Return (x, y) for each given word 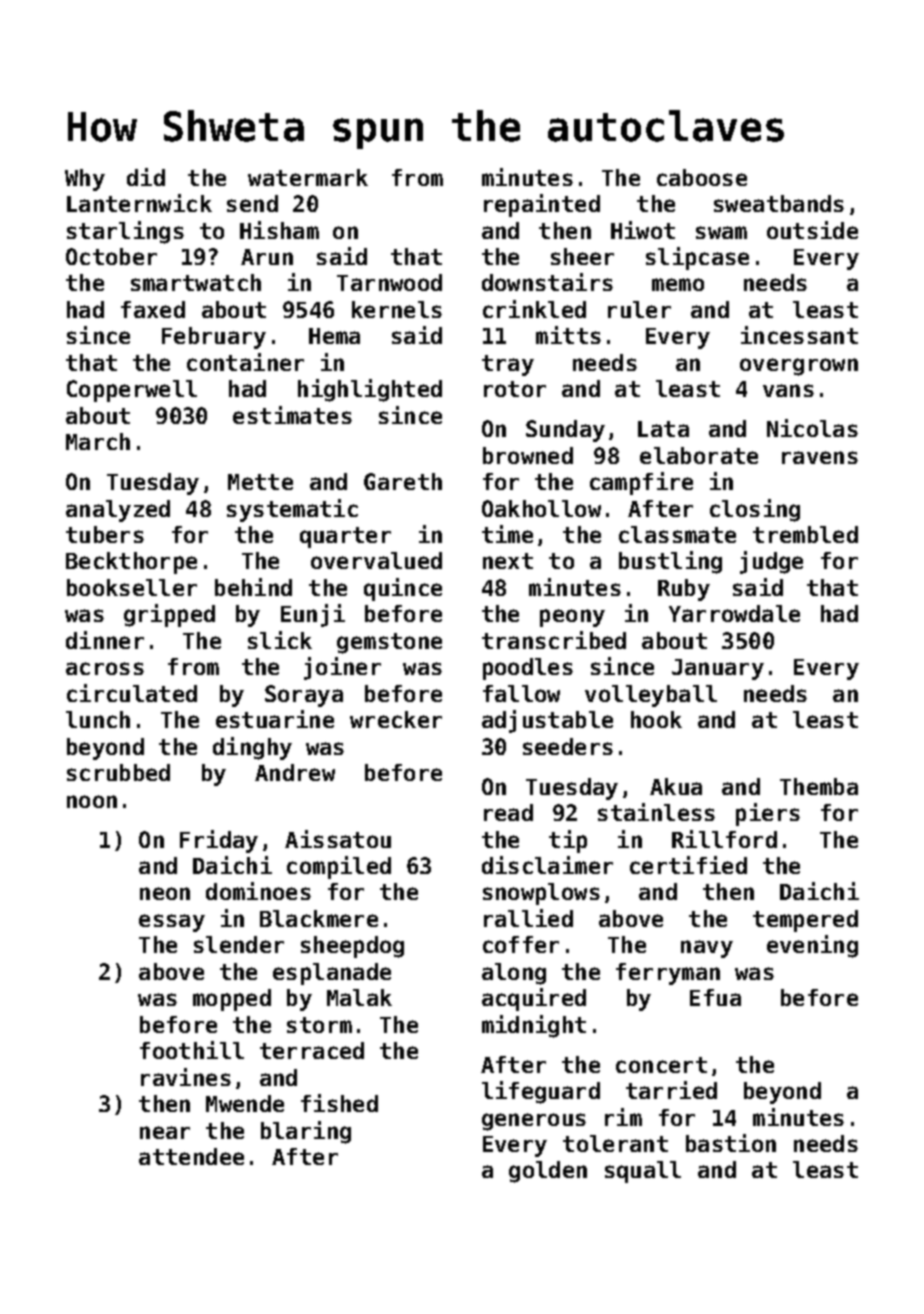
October (111, 256)
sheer (582, 256)
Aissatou (338, 839)
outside (812, 230)
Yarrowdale (734, 613)
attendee (191, 1156)
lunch (98, 719)
